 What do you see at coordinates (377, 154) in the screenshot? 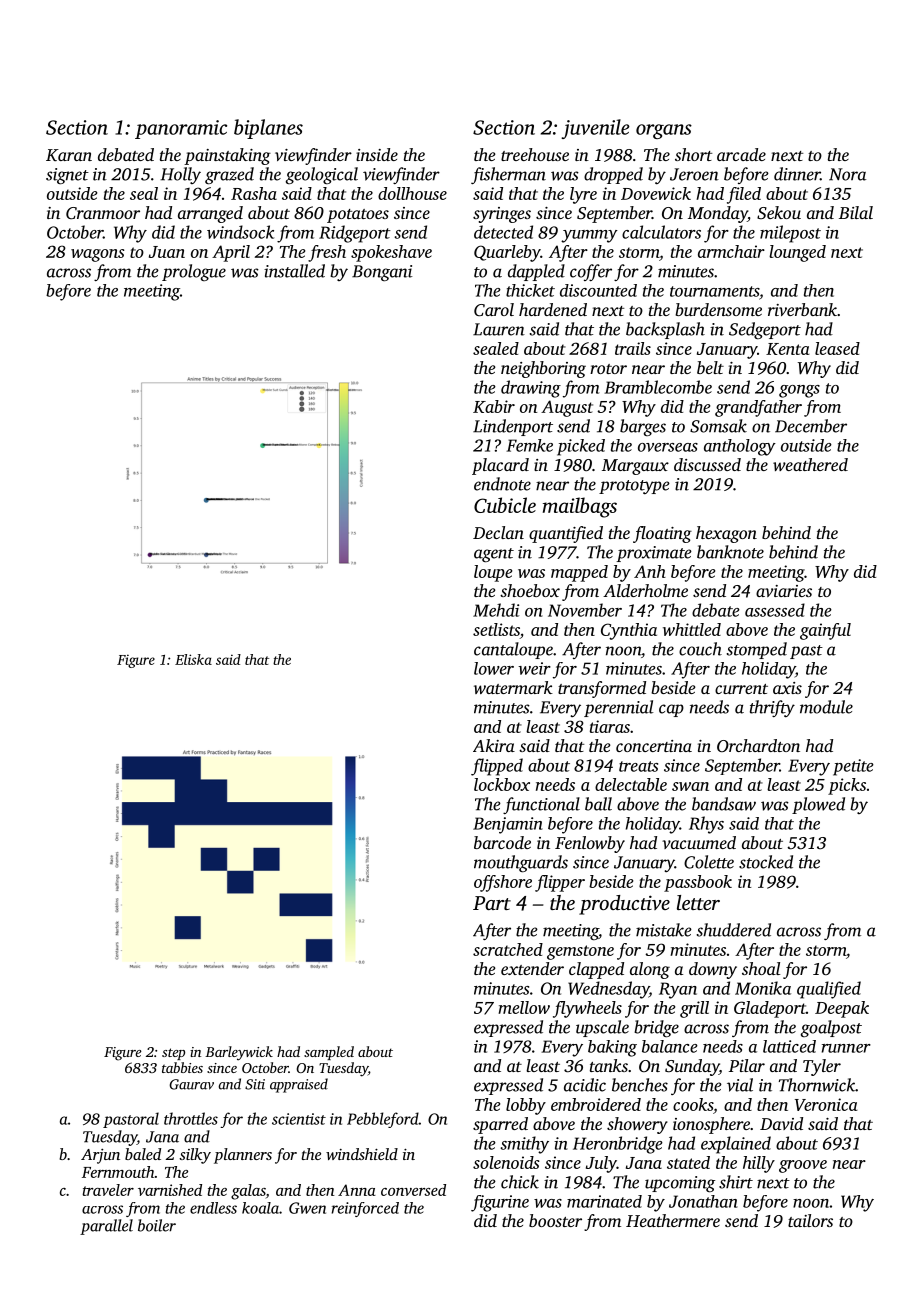
I see `inside` at bounding box center [377, 154].
